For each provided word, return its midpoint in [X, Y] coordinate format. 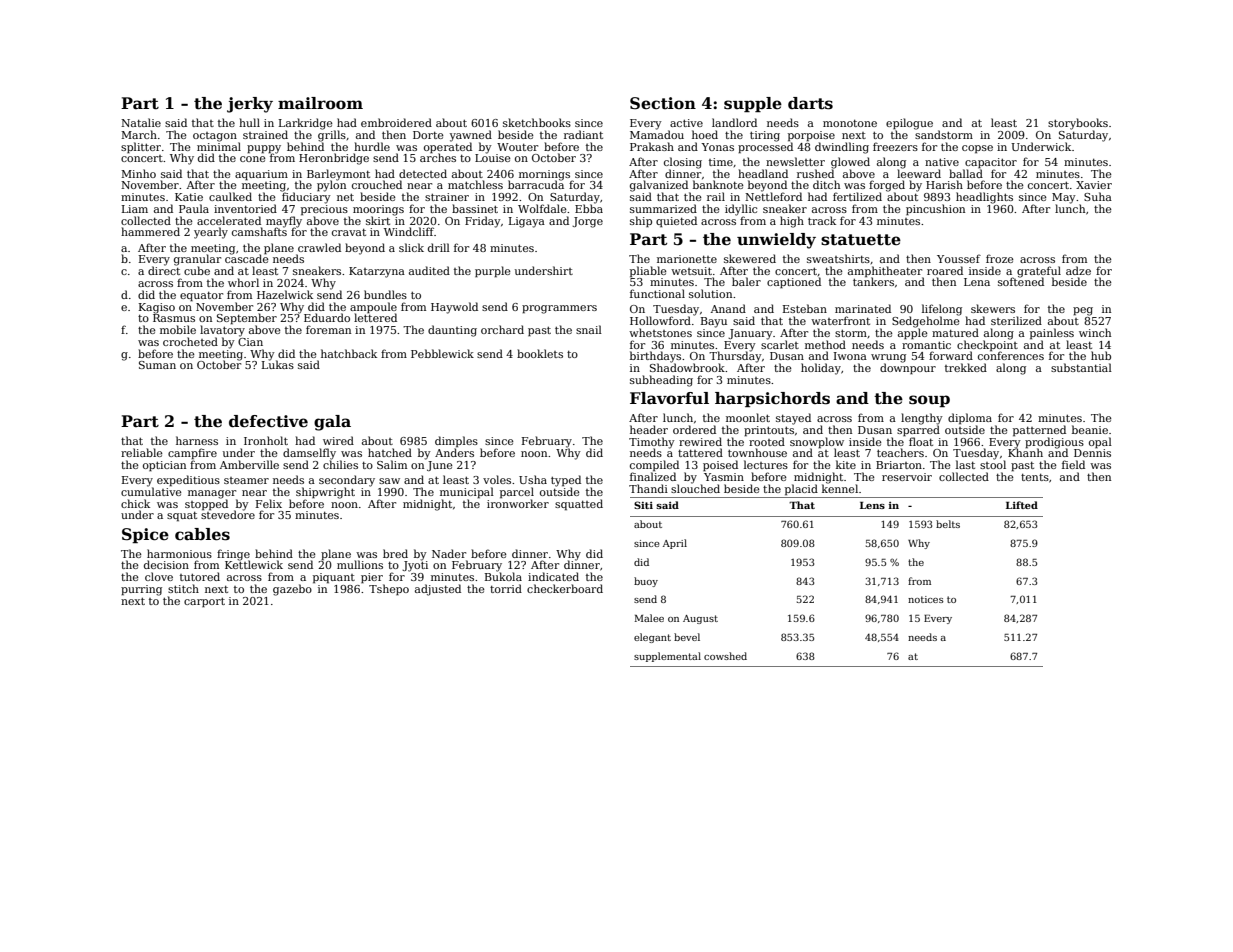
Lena [977, 282]
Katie [189, 197]
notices [926, 599]
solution [710, 293]
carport [204, 603]
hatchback [349, 353]
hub [1101, 355]
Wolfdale [542, 208]
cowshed [725, 656]
